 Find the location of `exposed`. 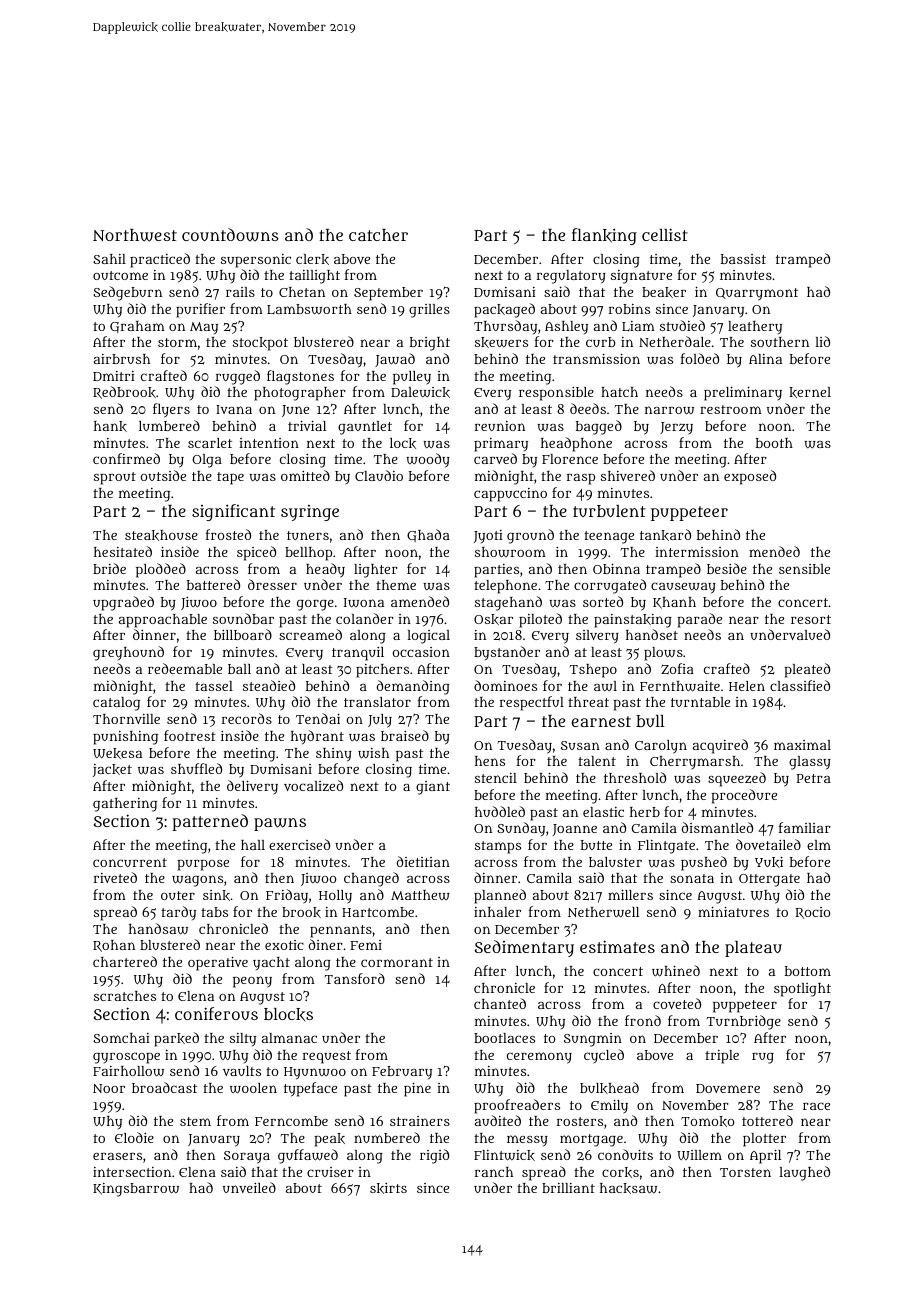

exposed is located at coordinates (750, 477).
